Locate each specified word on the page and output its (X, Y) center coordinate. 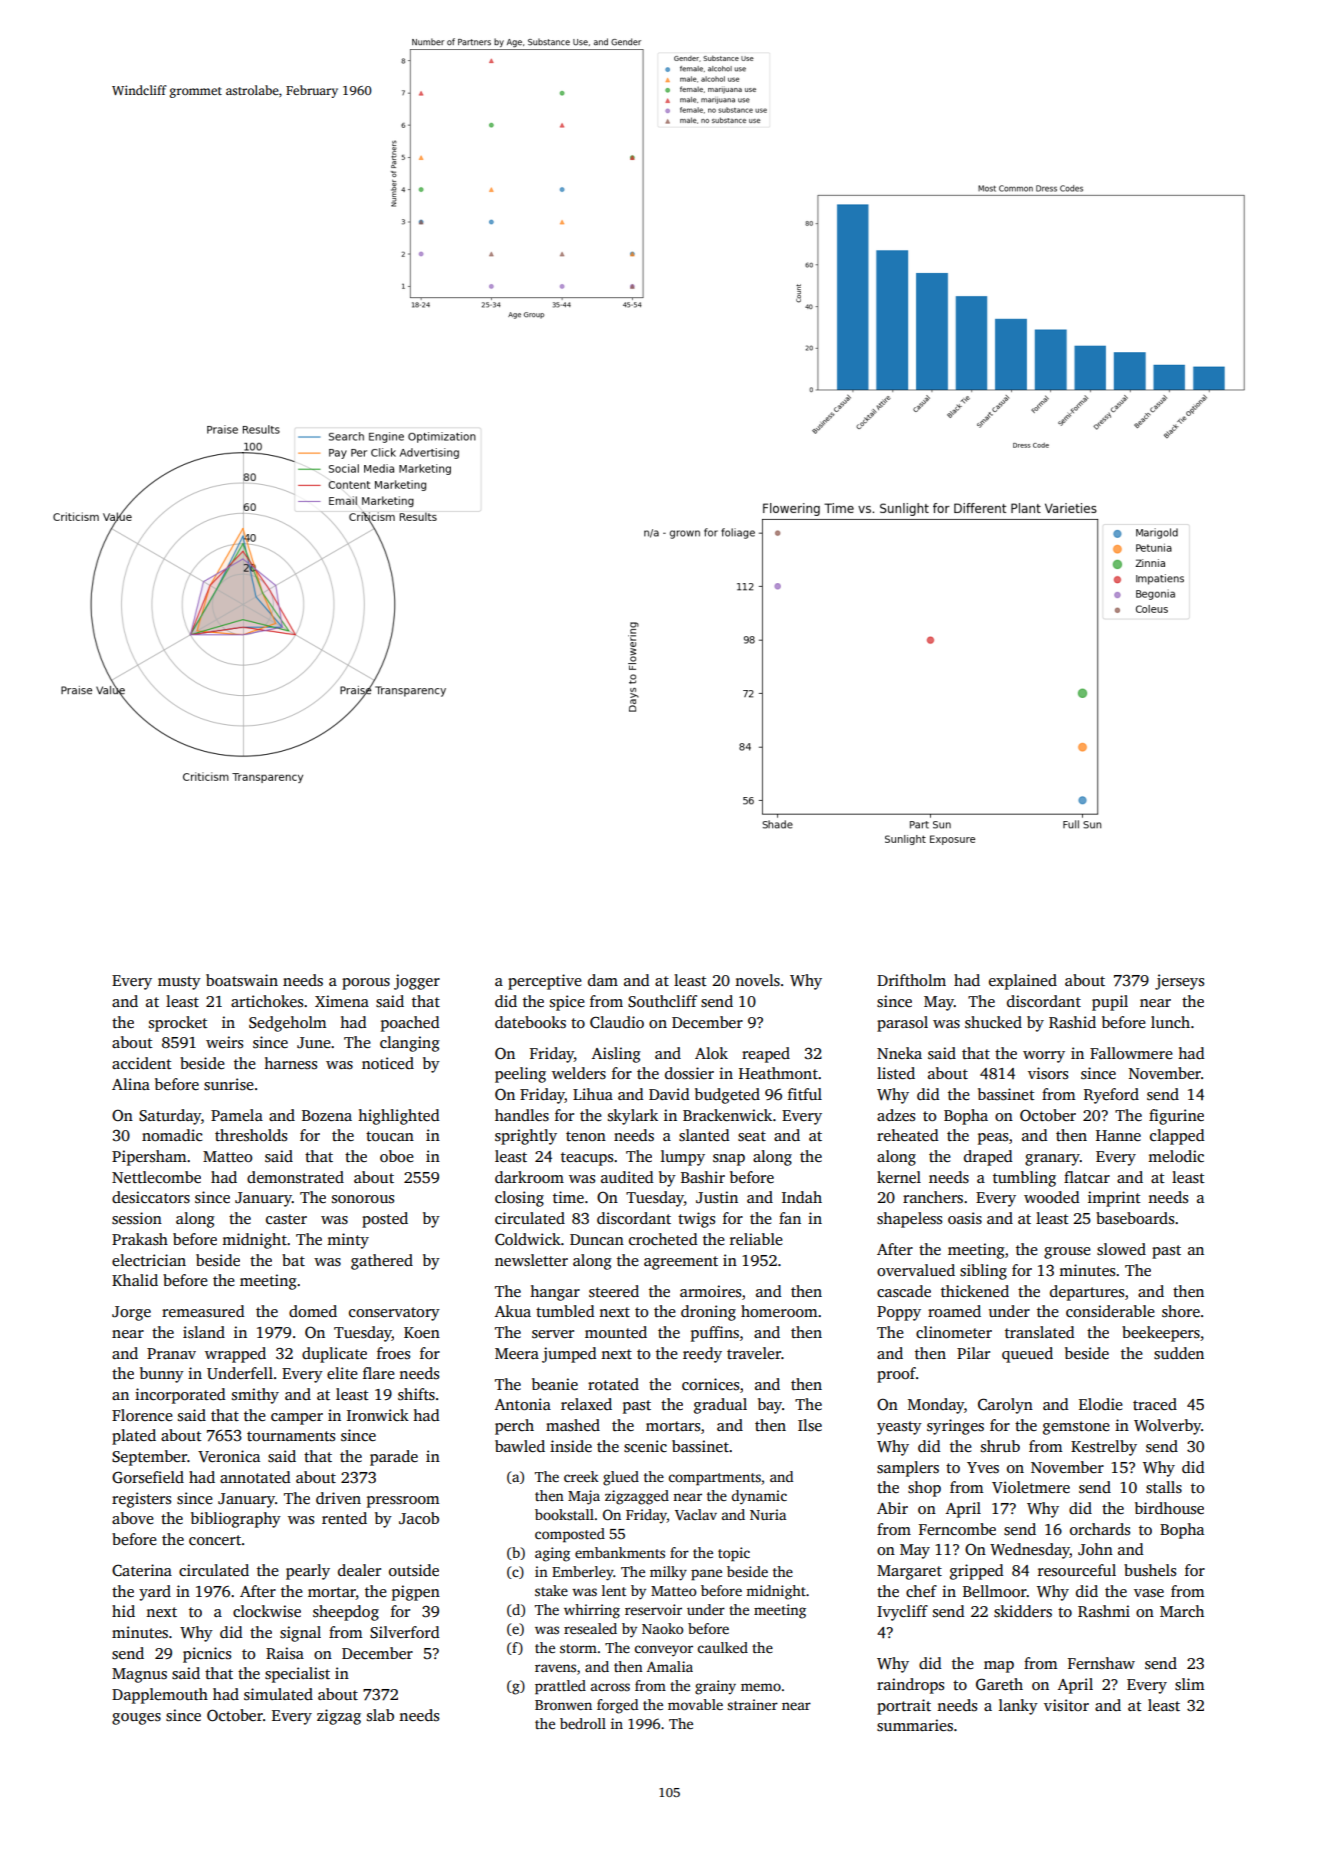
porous (366, 984)
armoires (710, 1291)
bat (293, 1260)
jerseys (1179, 982)
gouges (136, 1719)
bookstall (564, 1514)
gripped (977, 1572)
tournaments (291, 1436)
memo (761, 1687)
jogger (417, 982)
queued (1027, 1355)
